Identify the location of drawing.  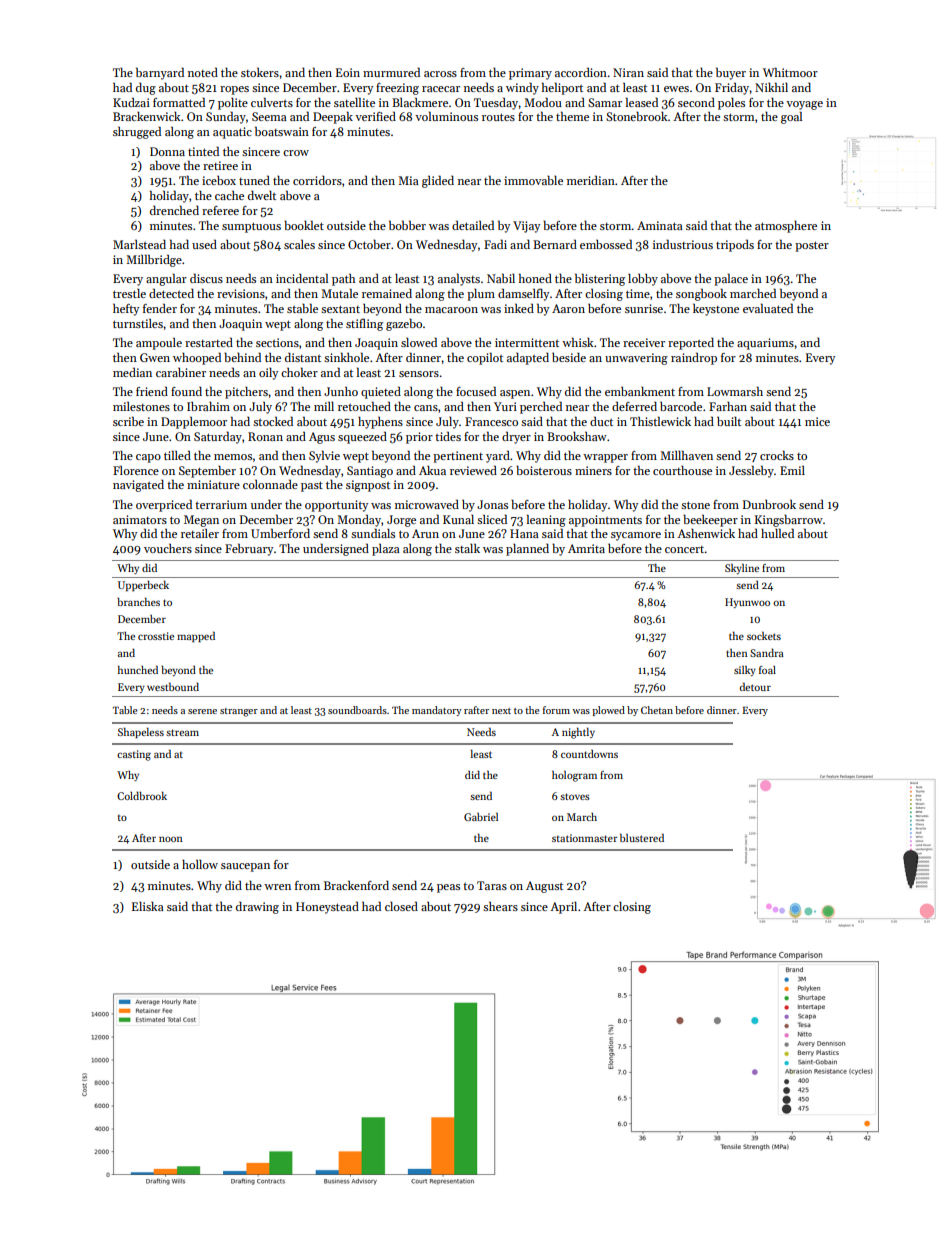
(257, 908).
